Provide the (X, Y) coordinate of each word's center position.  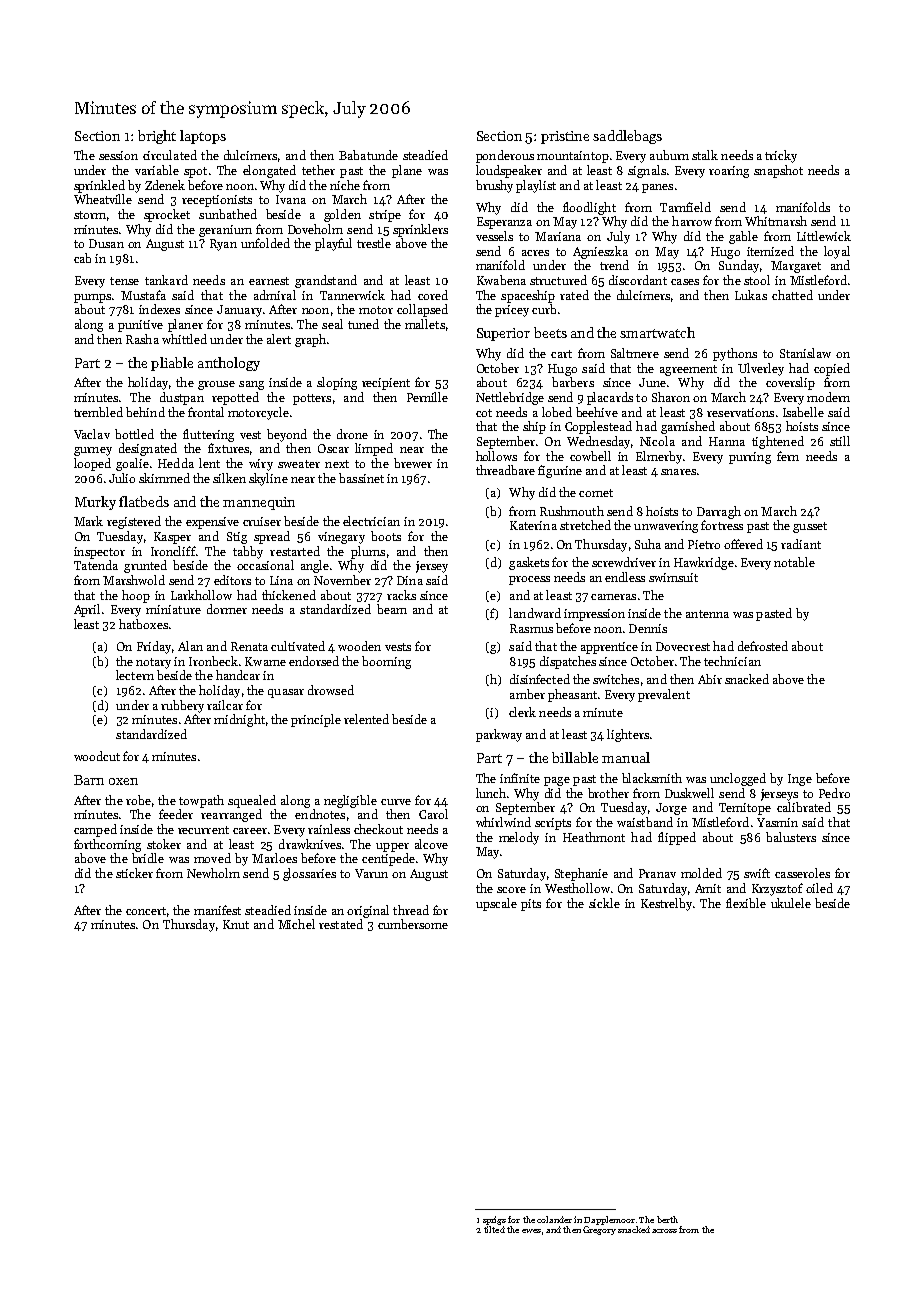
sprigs (494, 1220)
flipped (677, 838)
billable (575, 757)
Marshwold (134, 580)
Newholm (213, 873)
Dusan (106, 243)
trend (614, 265)
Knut (236, 924)
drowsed (331, 690)
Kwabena (501, 280)
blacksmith (652, 778)
